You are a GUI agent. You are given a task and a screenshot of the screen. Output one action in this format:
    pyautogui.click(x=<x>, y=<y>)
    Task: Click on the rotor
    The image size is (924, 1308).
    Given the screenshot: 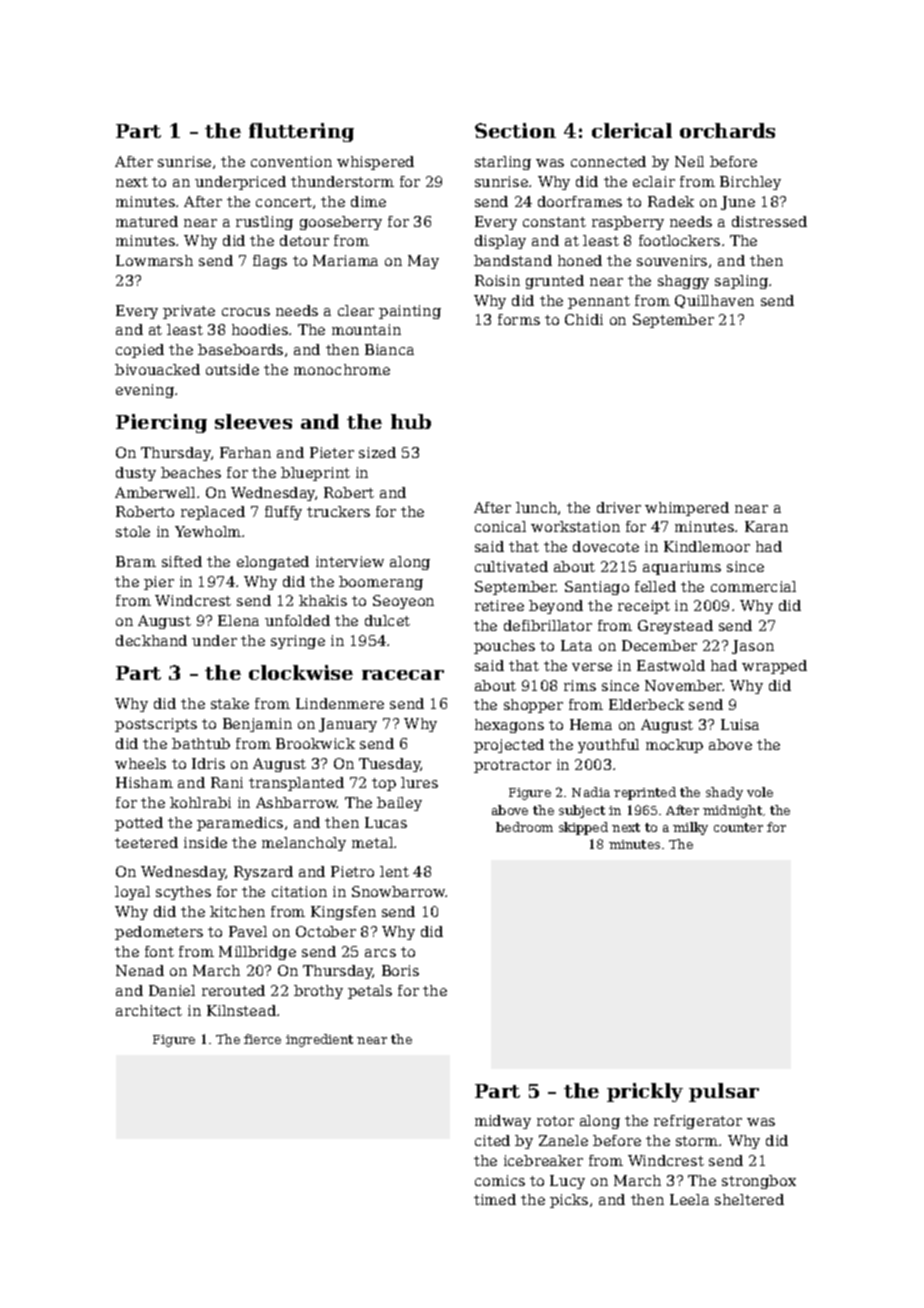 What is the action you would take?
    pyautogui.click(x=555, y=1121)
